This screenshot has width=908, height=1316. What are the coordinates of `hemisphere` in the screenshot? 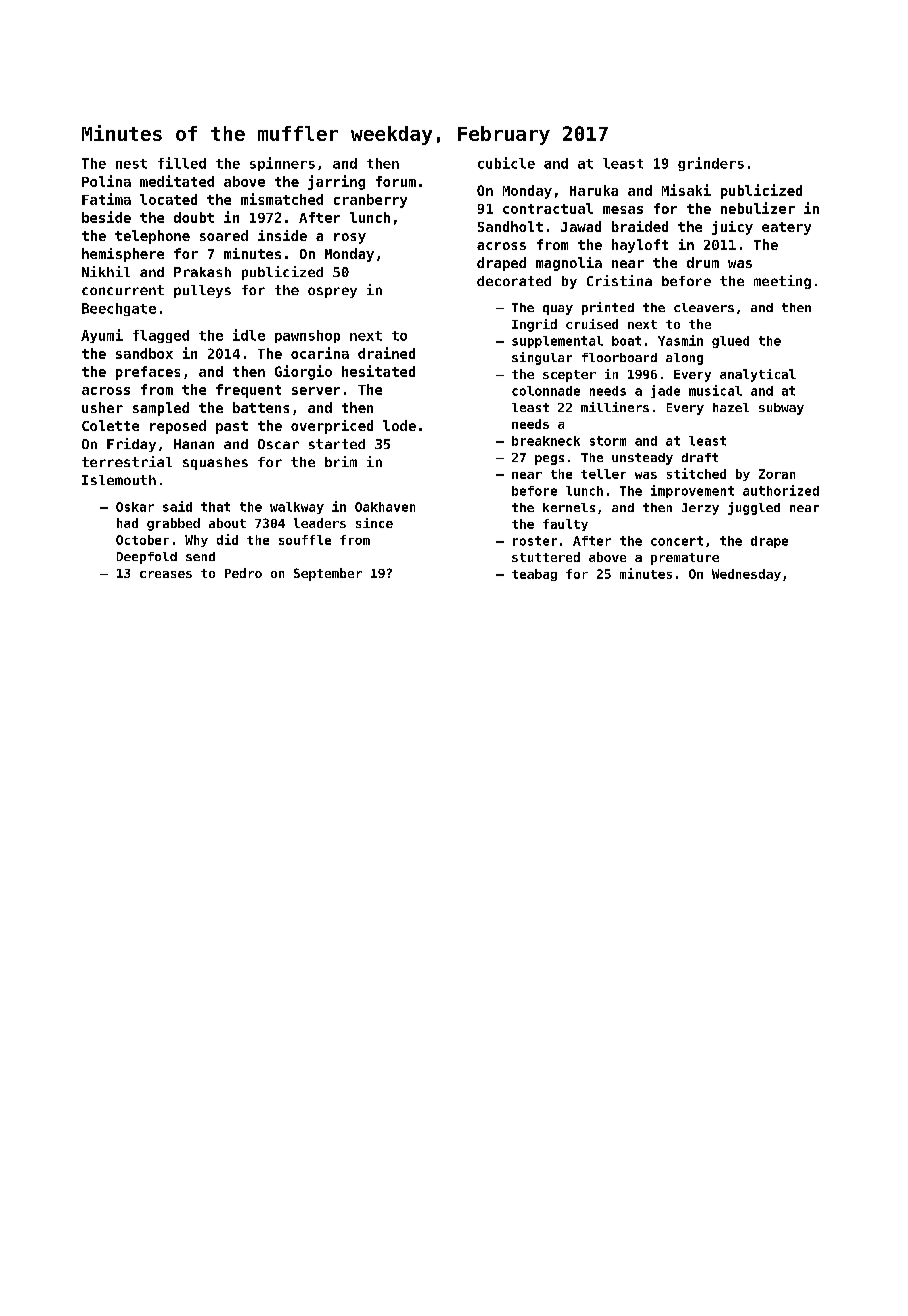 It's located at (123, 255).
